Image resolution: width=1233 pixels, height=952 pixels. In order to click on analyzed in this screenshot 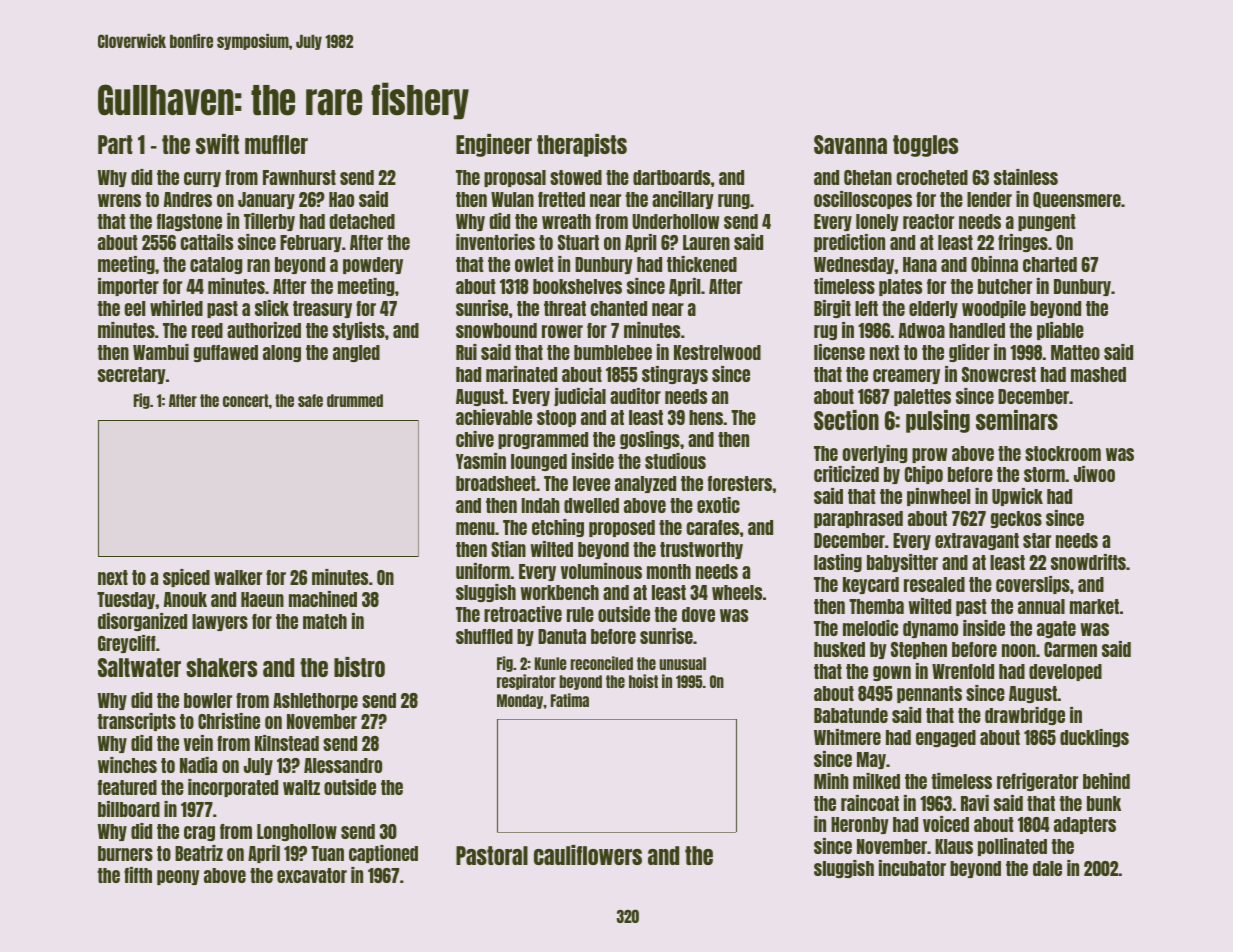, I will do `click(645, 484)`.
